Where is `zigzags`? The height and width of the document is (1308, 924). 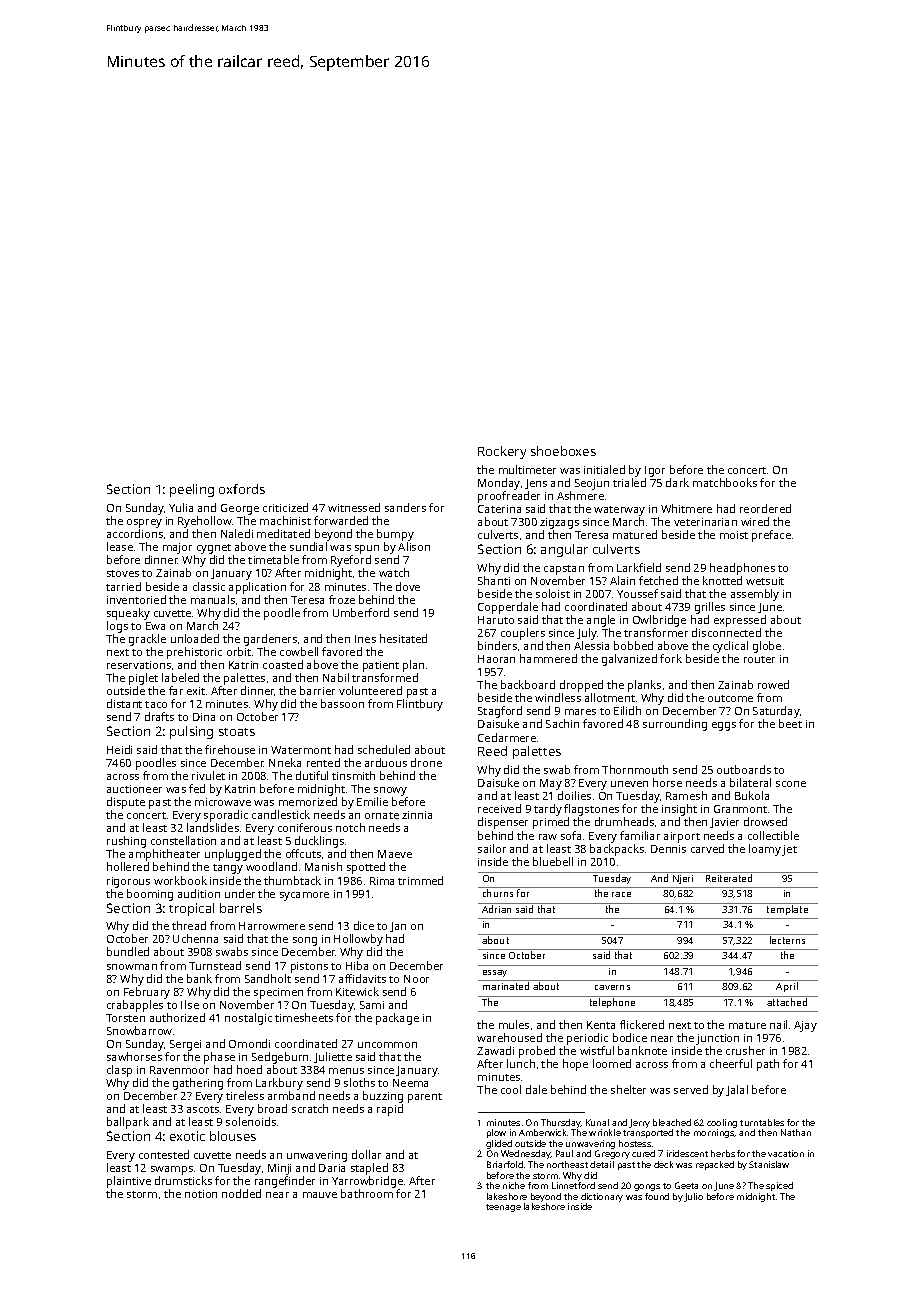 zigzags is located at coordinates (559, 523).
